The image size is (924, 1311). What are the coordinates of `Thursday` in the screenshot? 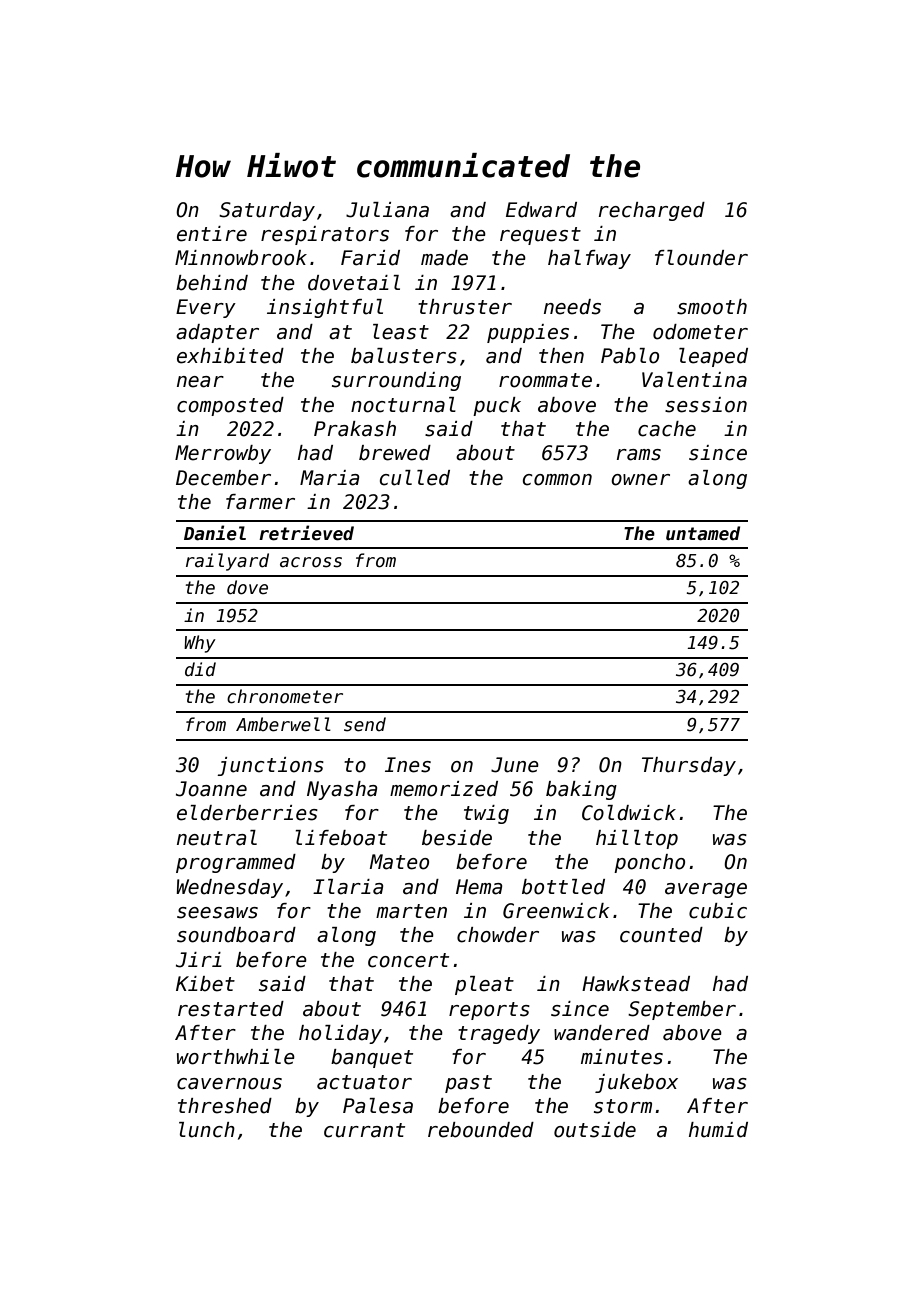 It's located at (689, 766).
